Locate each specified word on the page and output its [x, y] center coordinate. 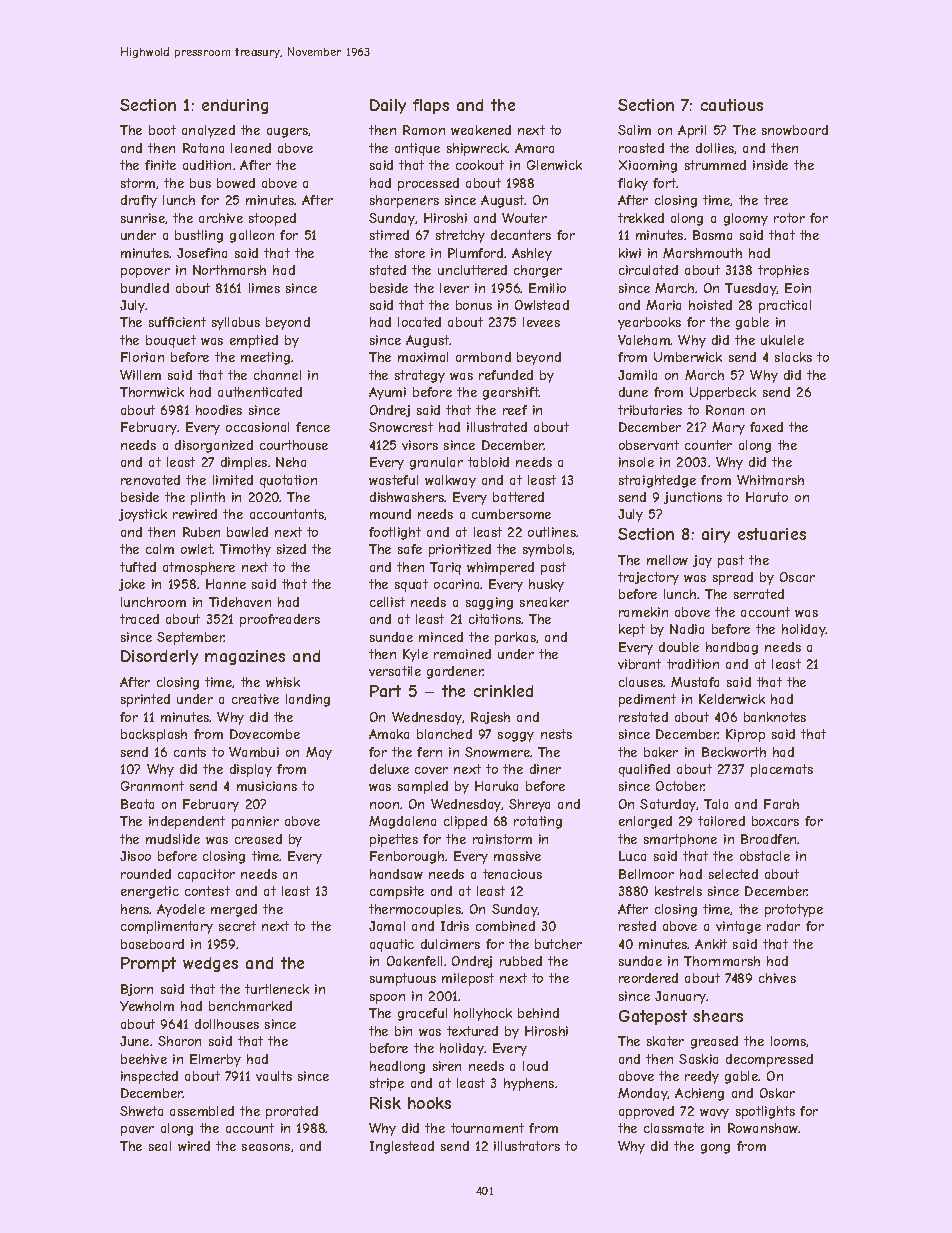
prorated [292, 1112]
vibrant [639, 664]
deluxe [389, 769]
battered [518, 497]
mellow [667, 560]
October [680, 786]
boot [162, 130]
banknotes [775, 717]
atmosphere [199, 568]
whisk [283, 682]
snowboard [795, 130]
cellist [387, 602]
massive [517, 856]
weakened [481, 130]
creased [258, 839]
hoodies [219, 410]
